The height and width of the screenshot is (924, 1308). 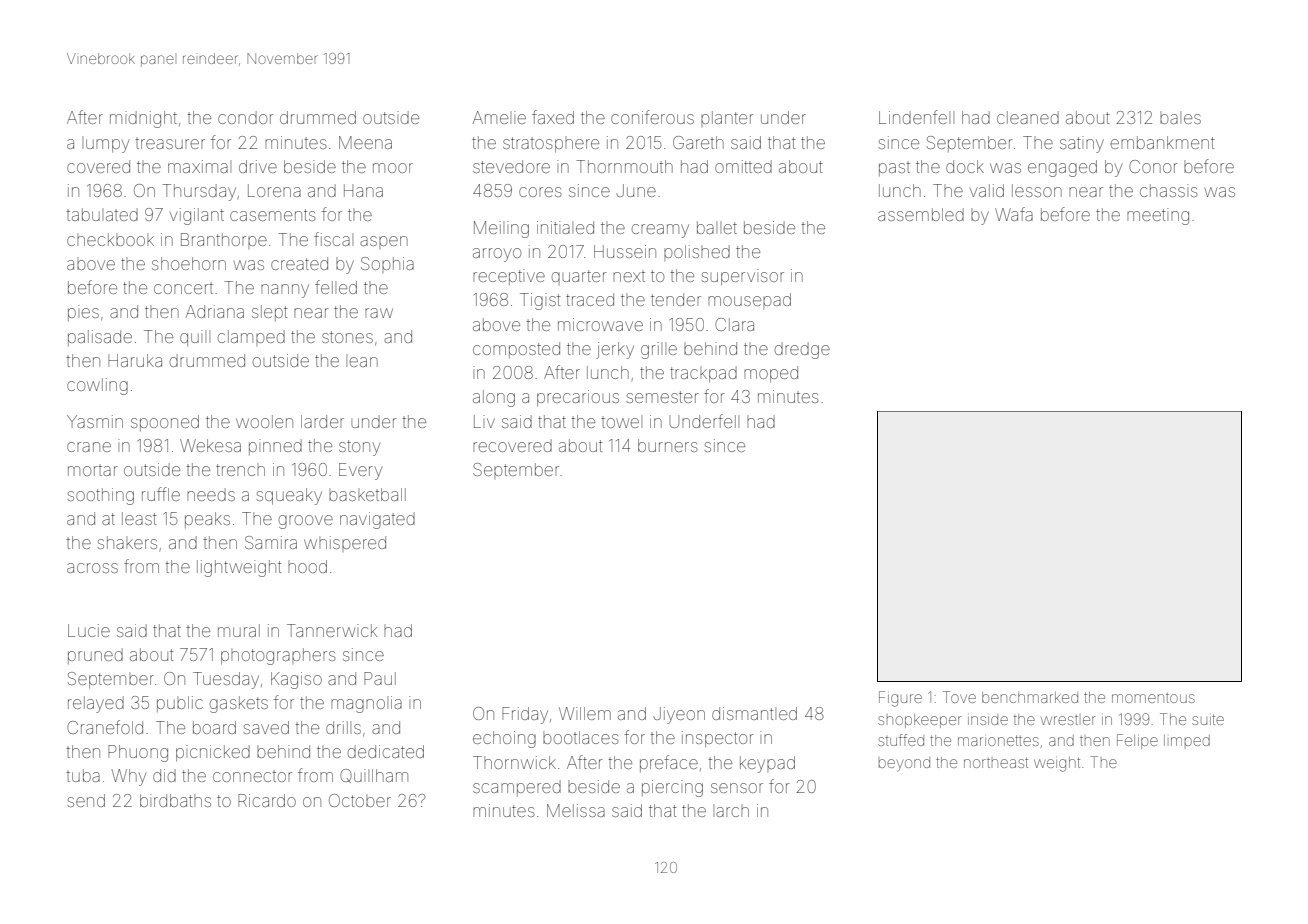 What do you see at coordinates (652, 117) in the screenshot?
I see `coniferous` at bounding box center [652, 117].
